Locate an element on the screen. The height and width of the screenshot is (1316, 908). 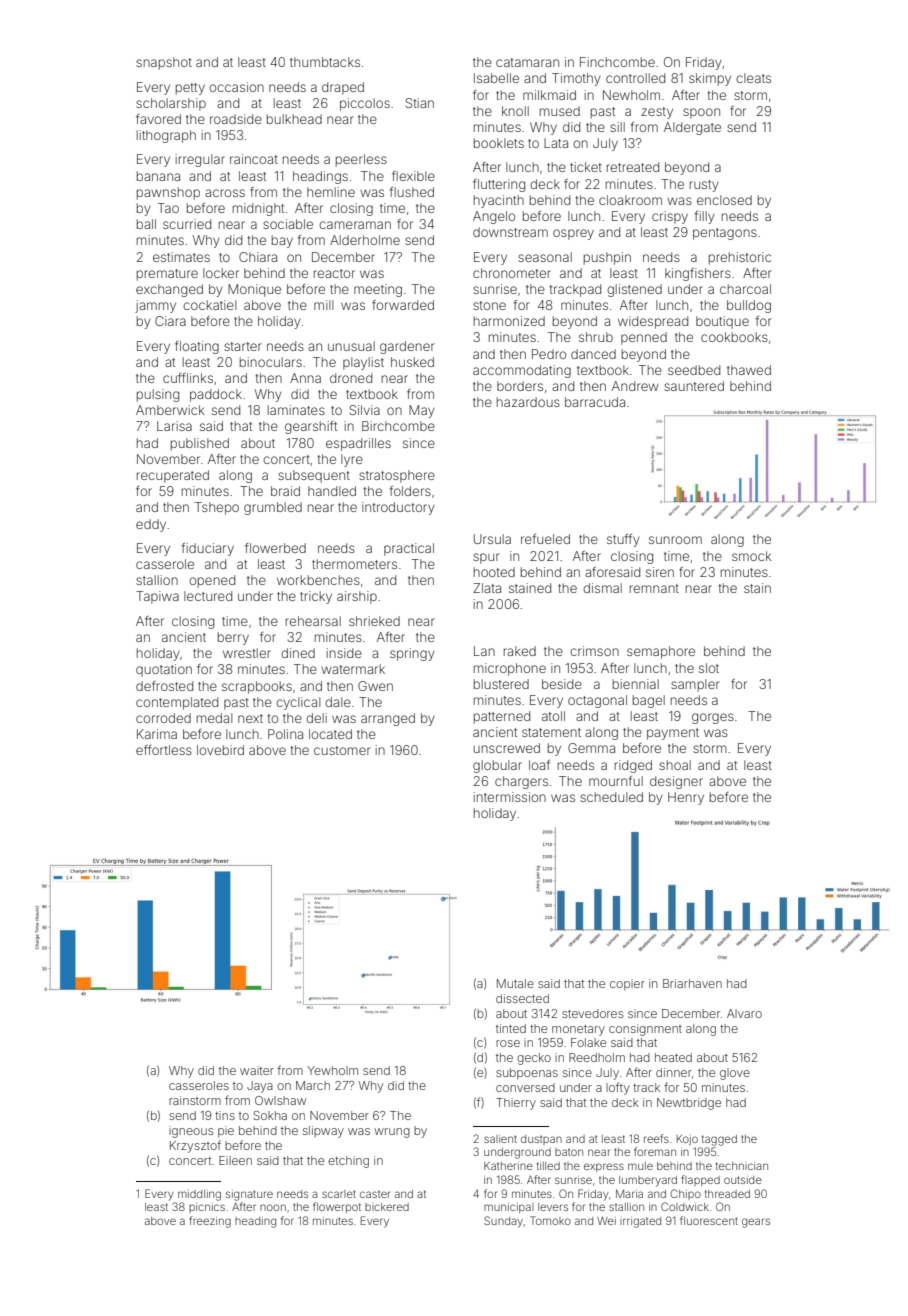
cleats is located at coordinates (753, 78).
